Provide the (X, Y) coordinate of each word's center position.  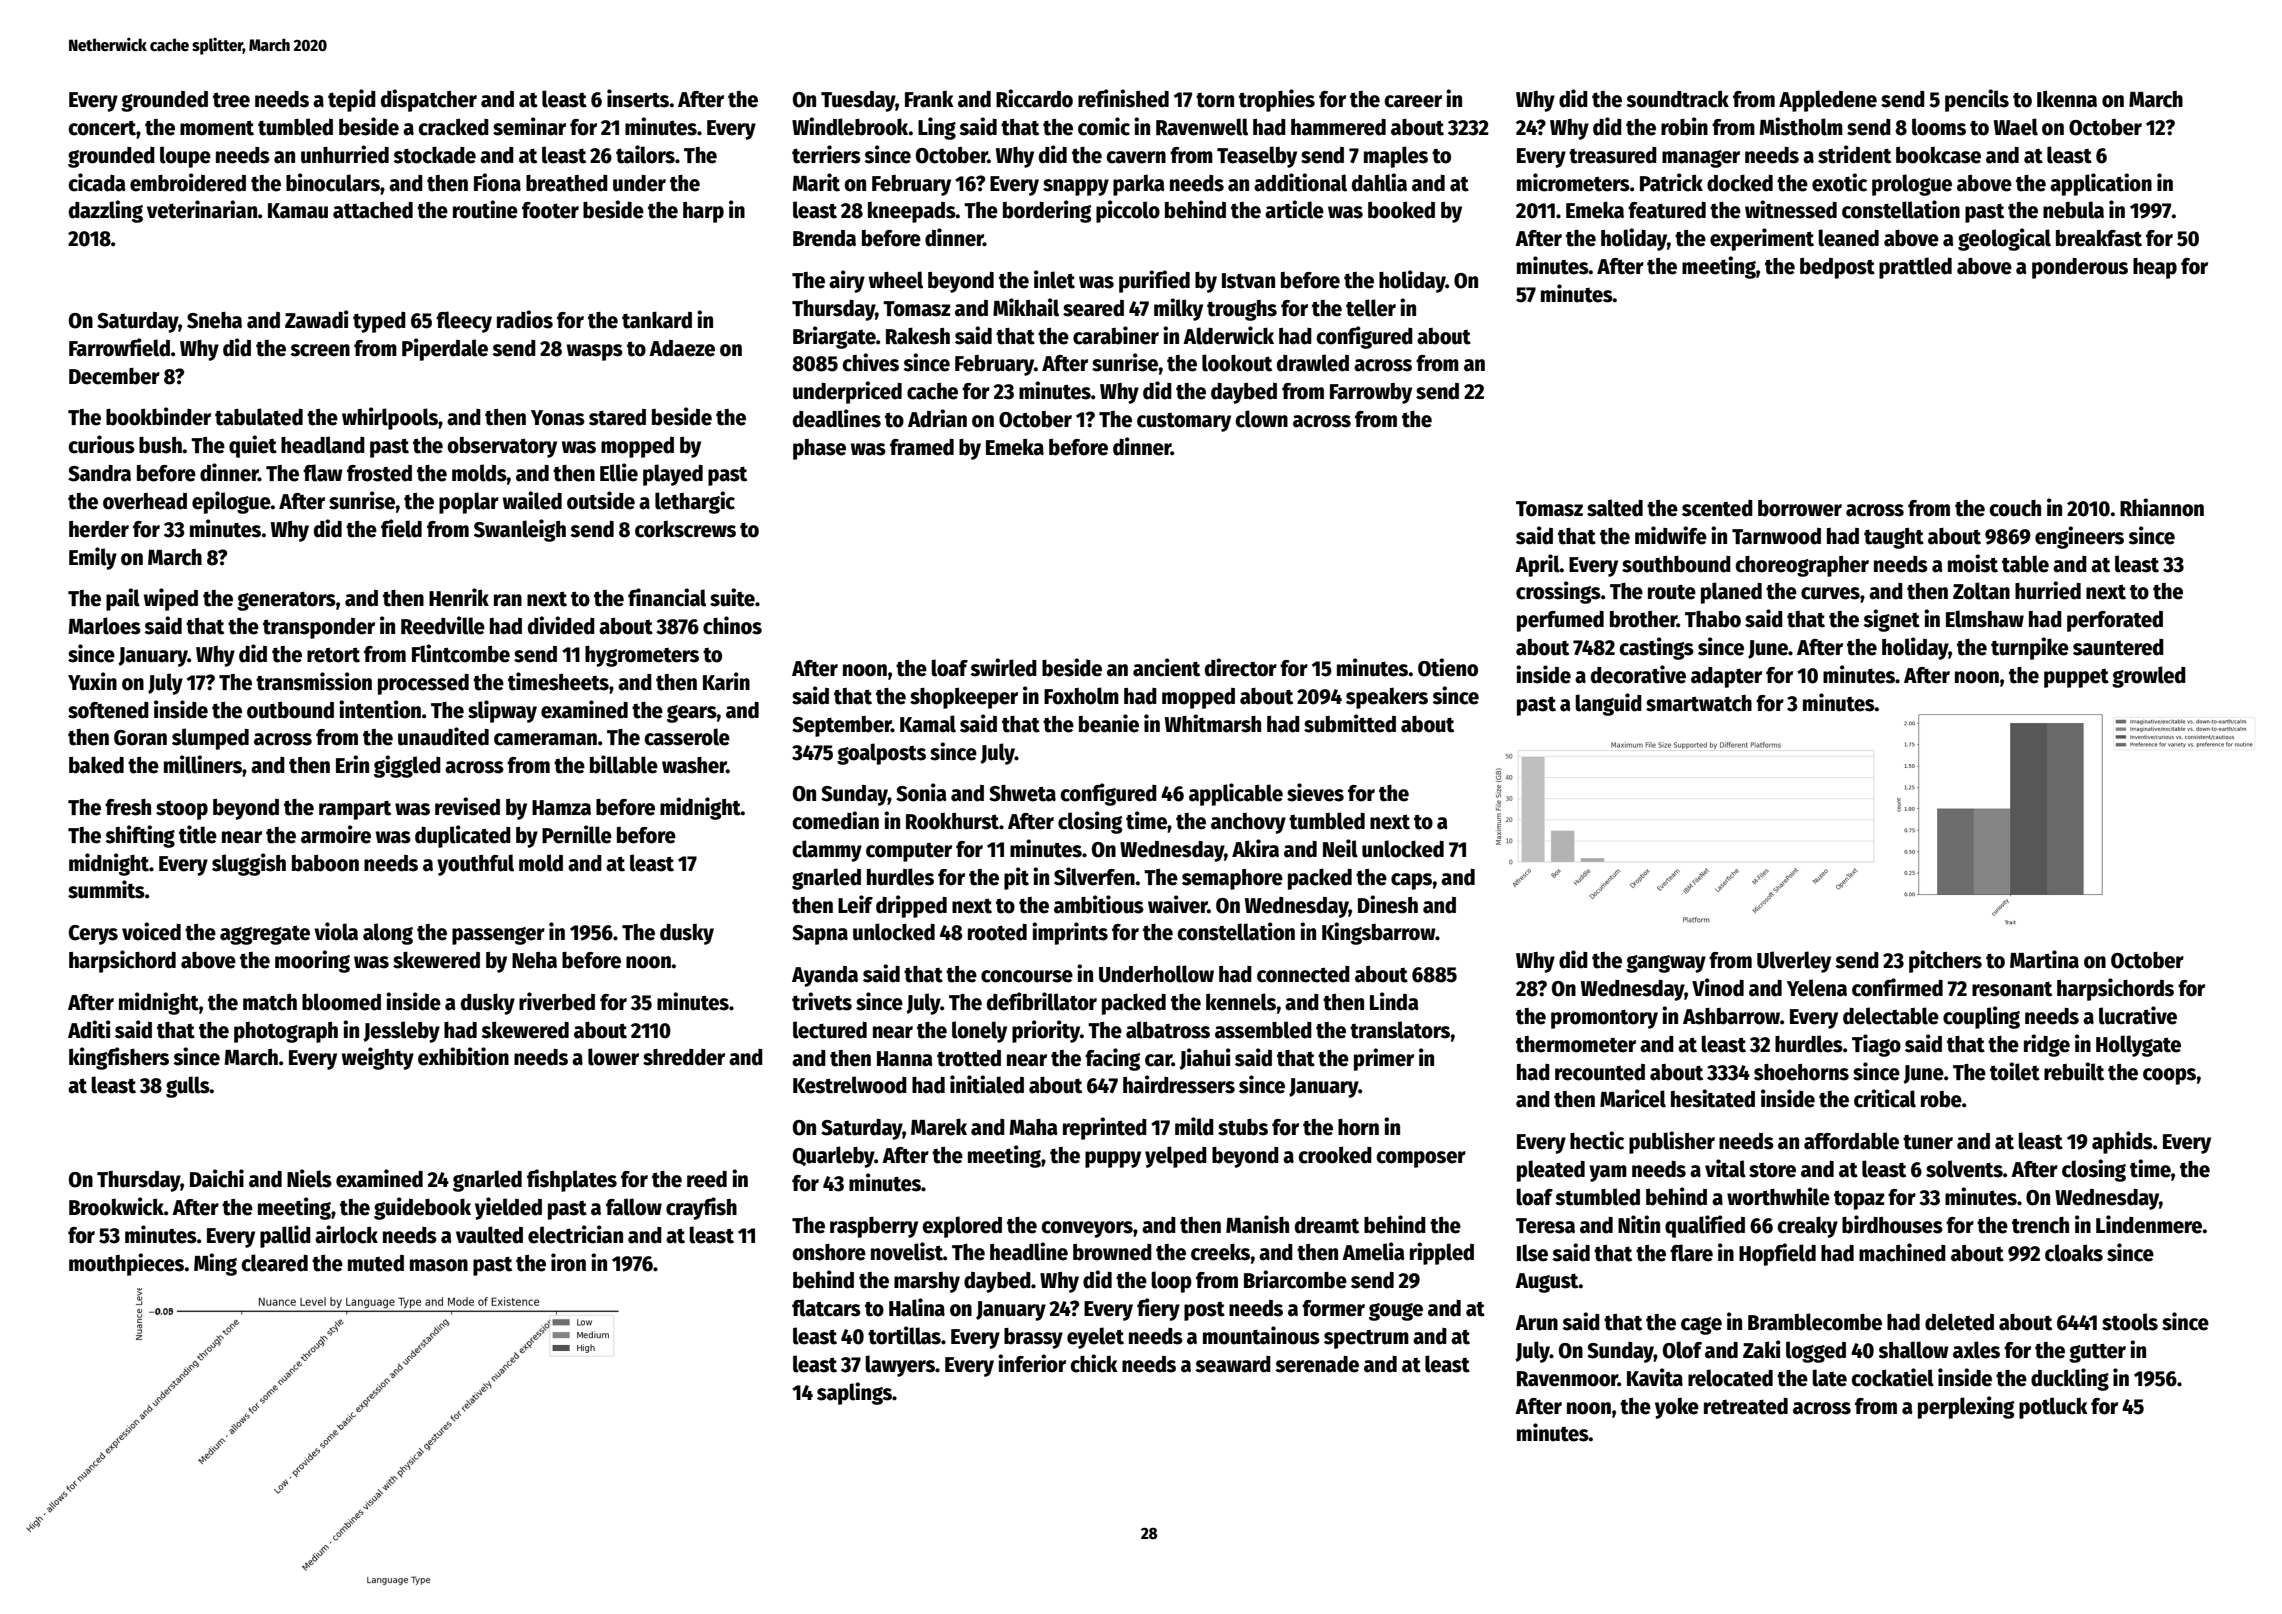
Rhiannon (2162, 507)
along (388, 934)
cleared (274, 1263)
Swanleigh (520, 530)
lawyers (900, 1366)
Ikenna (2067, 99)
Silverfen (1094, 876)
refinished (1123, 98)
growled (2149, 677)
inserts (638, 98)
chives (870, 362)
